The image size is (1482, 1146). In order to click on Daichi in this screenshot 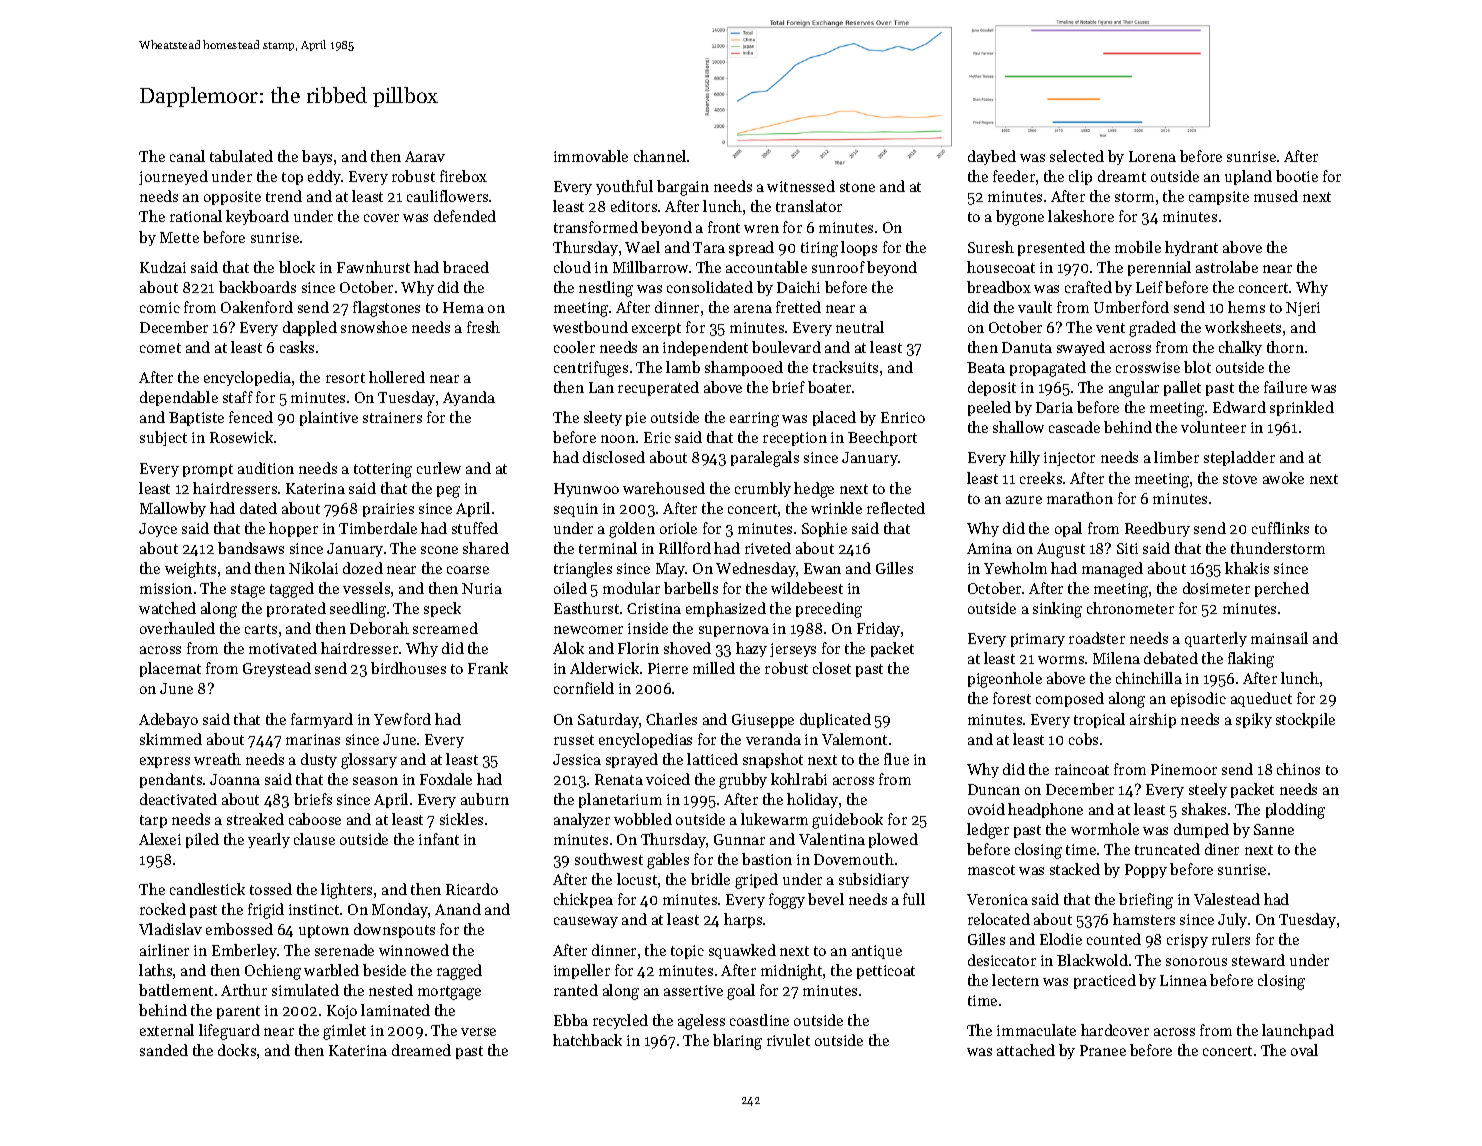, I will do `click(798, 287)`.
